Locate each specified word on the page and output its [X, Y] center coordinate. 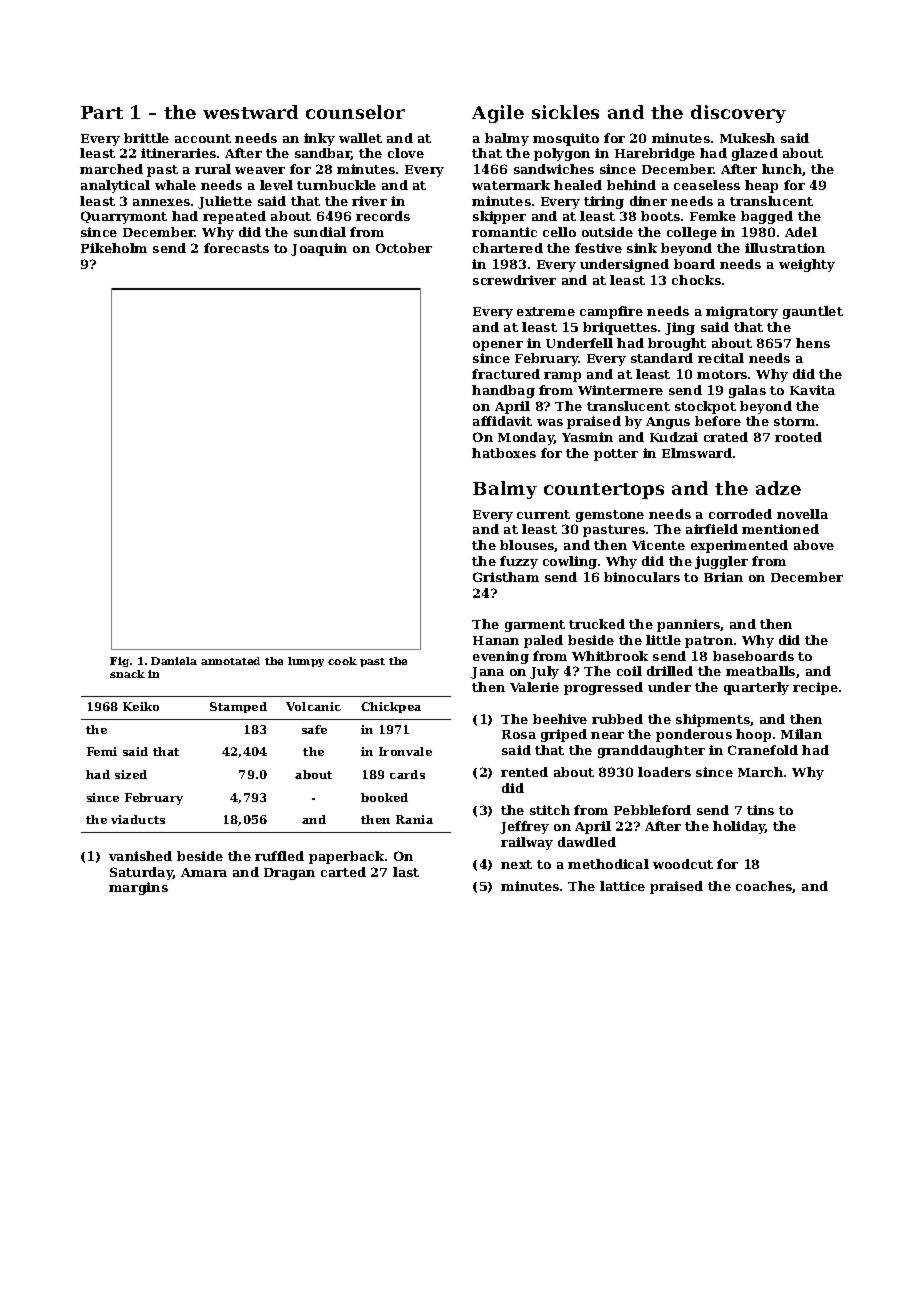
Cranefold [763, 750]
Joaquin [319, 249]
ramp [562, 377]
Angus [668, 423]
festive [598, 248]
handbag [503, 391]
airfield [712, 529]
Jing [680, 328]
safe [314, 729]
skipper [499, 217]
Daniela [174, 661]
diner [648, 201]
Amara [204, 872]
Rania [414, 819]
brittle [146, 138]
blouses [527, 546]
